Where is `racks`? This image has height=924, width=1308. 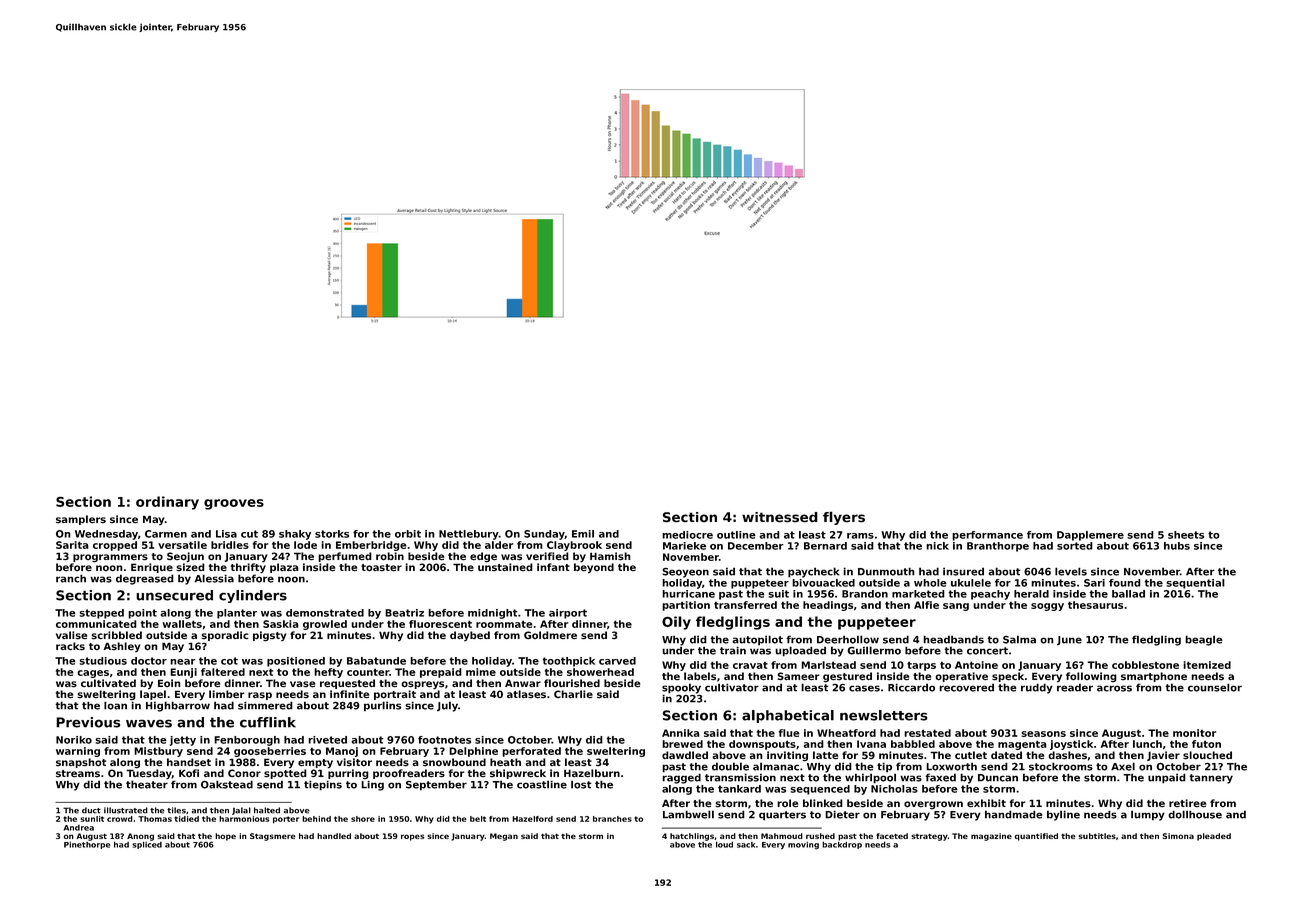 racks is located at coordinates (70, 646).
